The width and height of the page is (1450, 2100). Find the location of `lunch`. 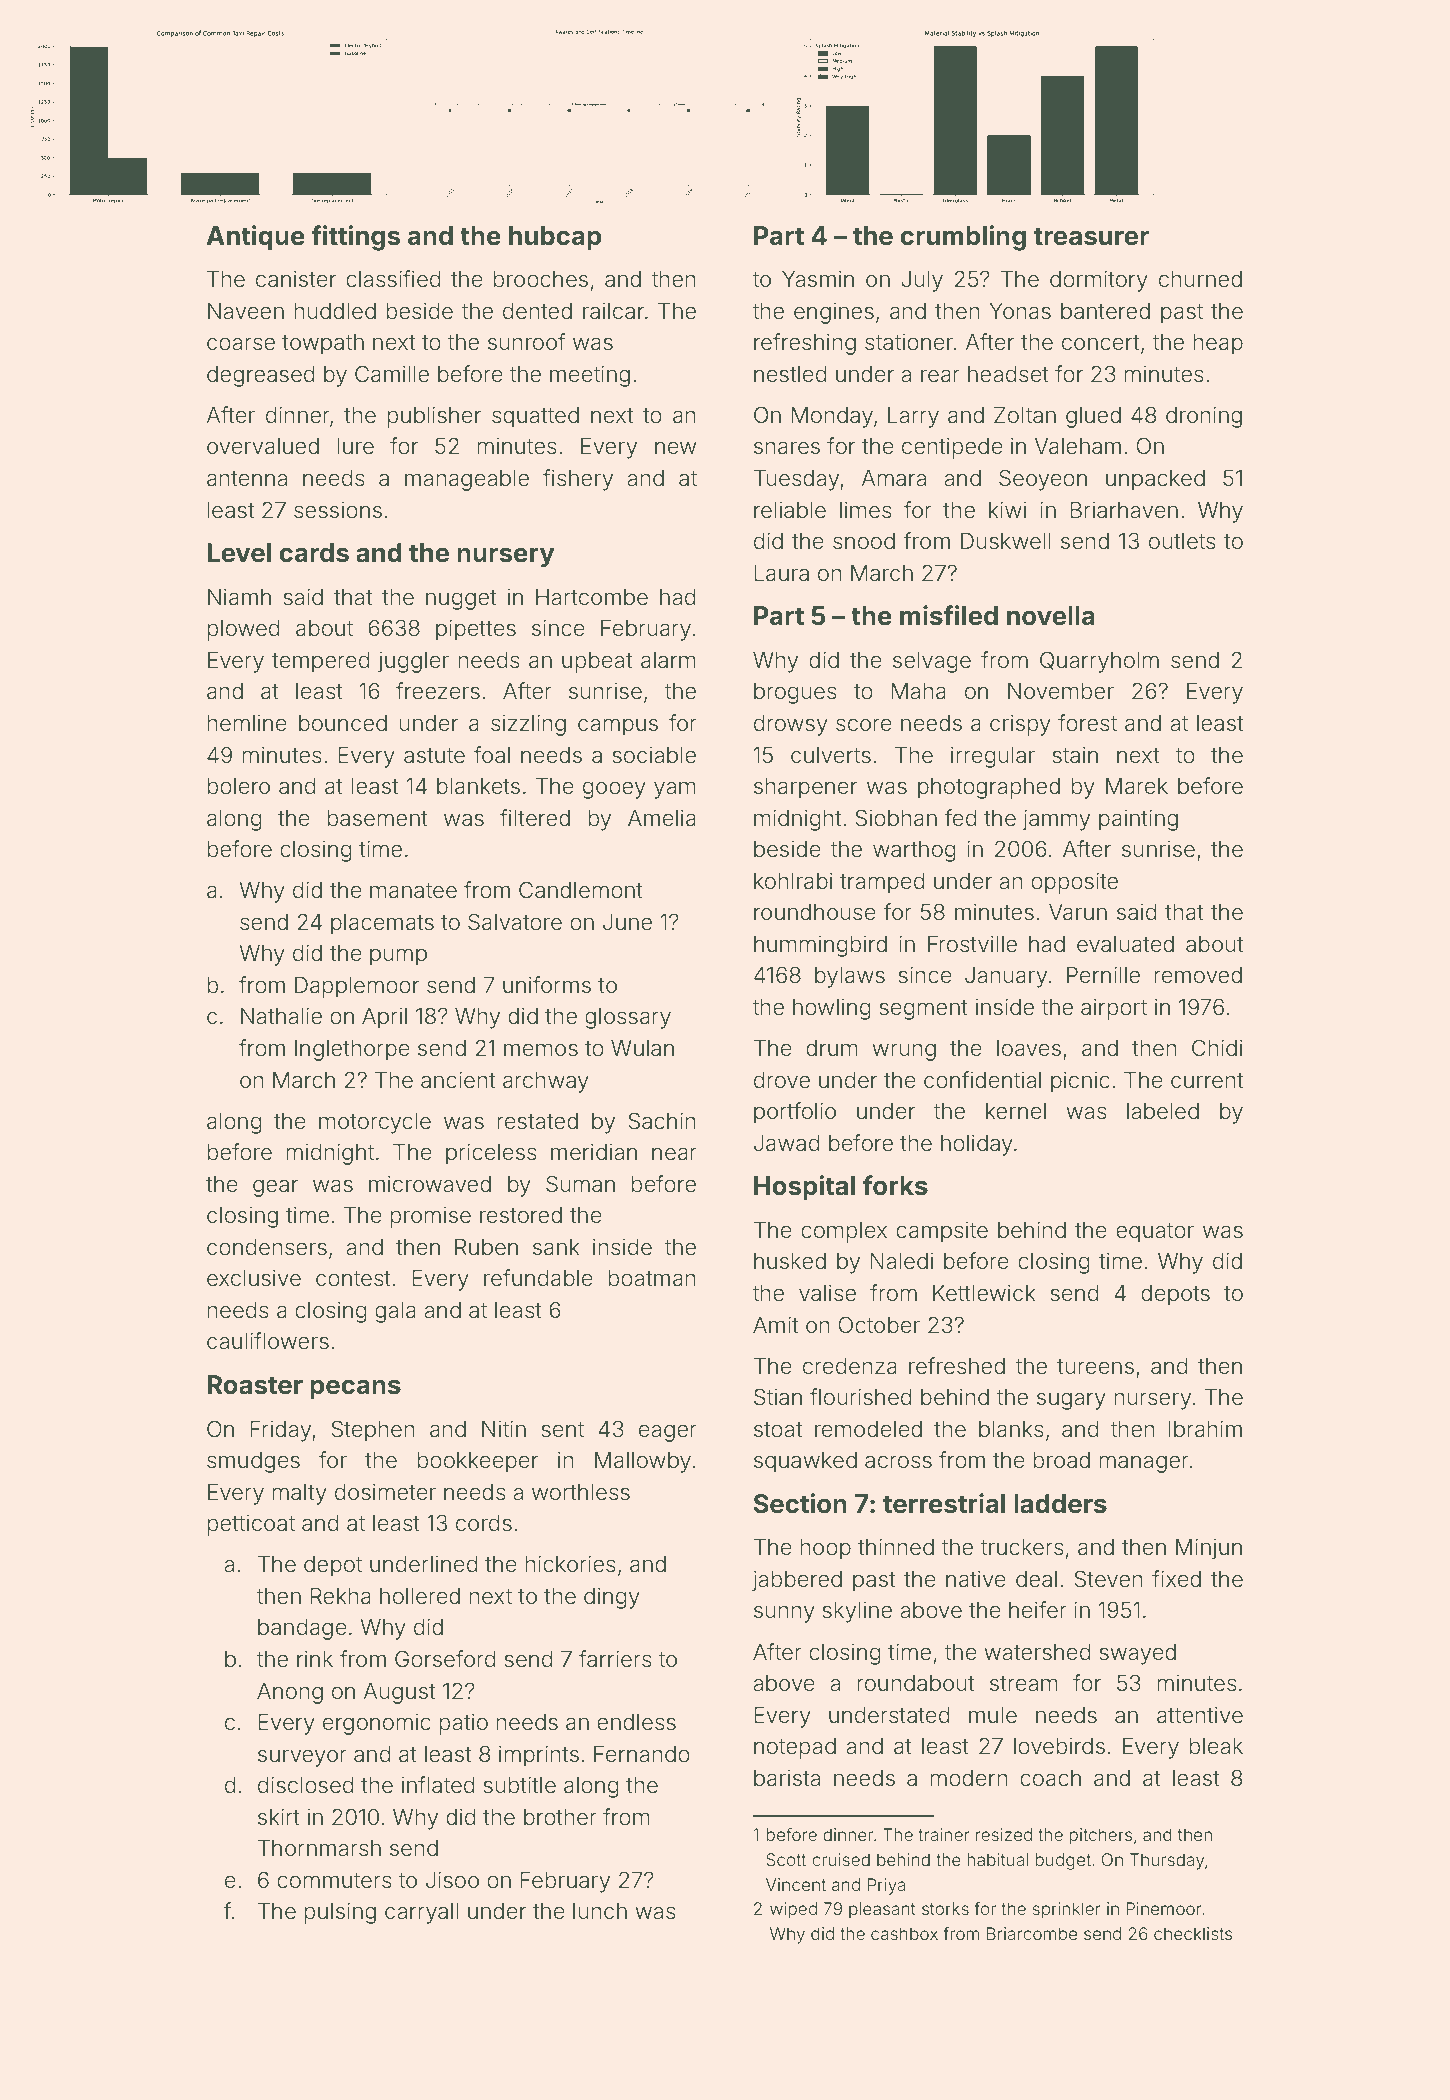

lunch is located at coordinates (600, 1911).
